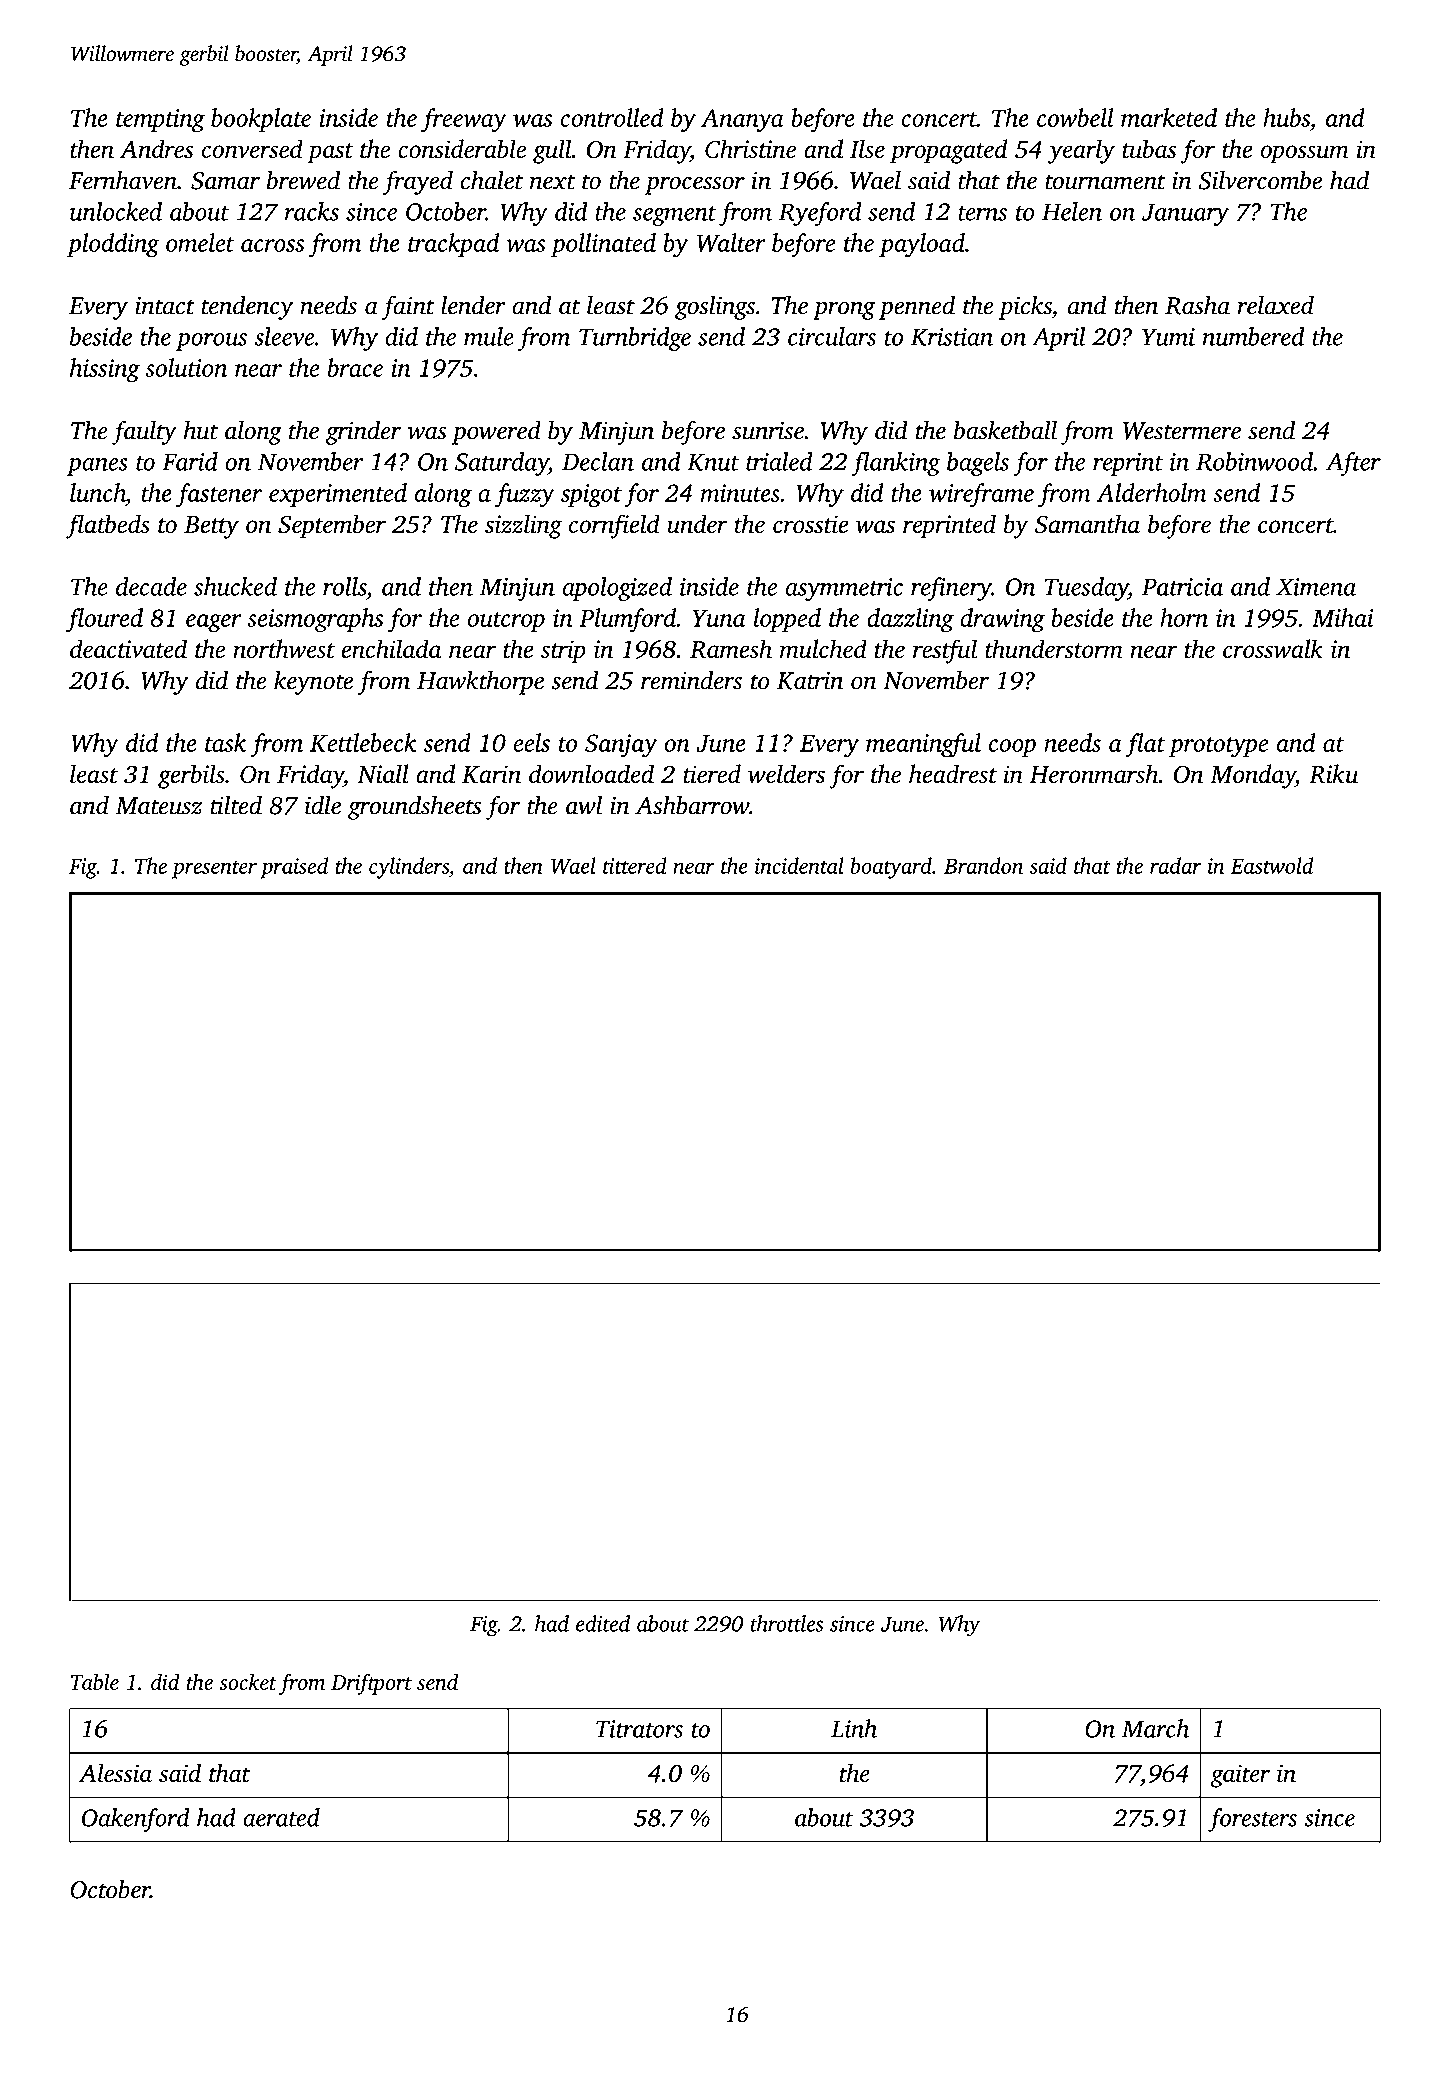  Describe the element at coordinates (854, 1728) in the screenshot. I see `Linh` at that location.
